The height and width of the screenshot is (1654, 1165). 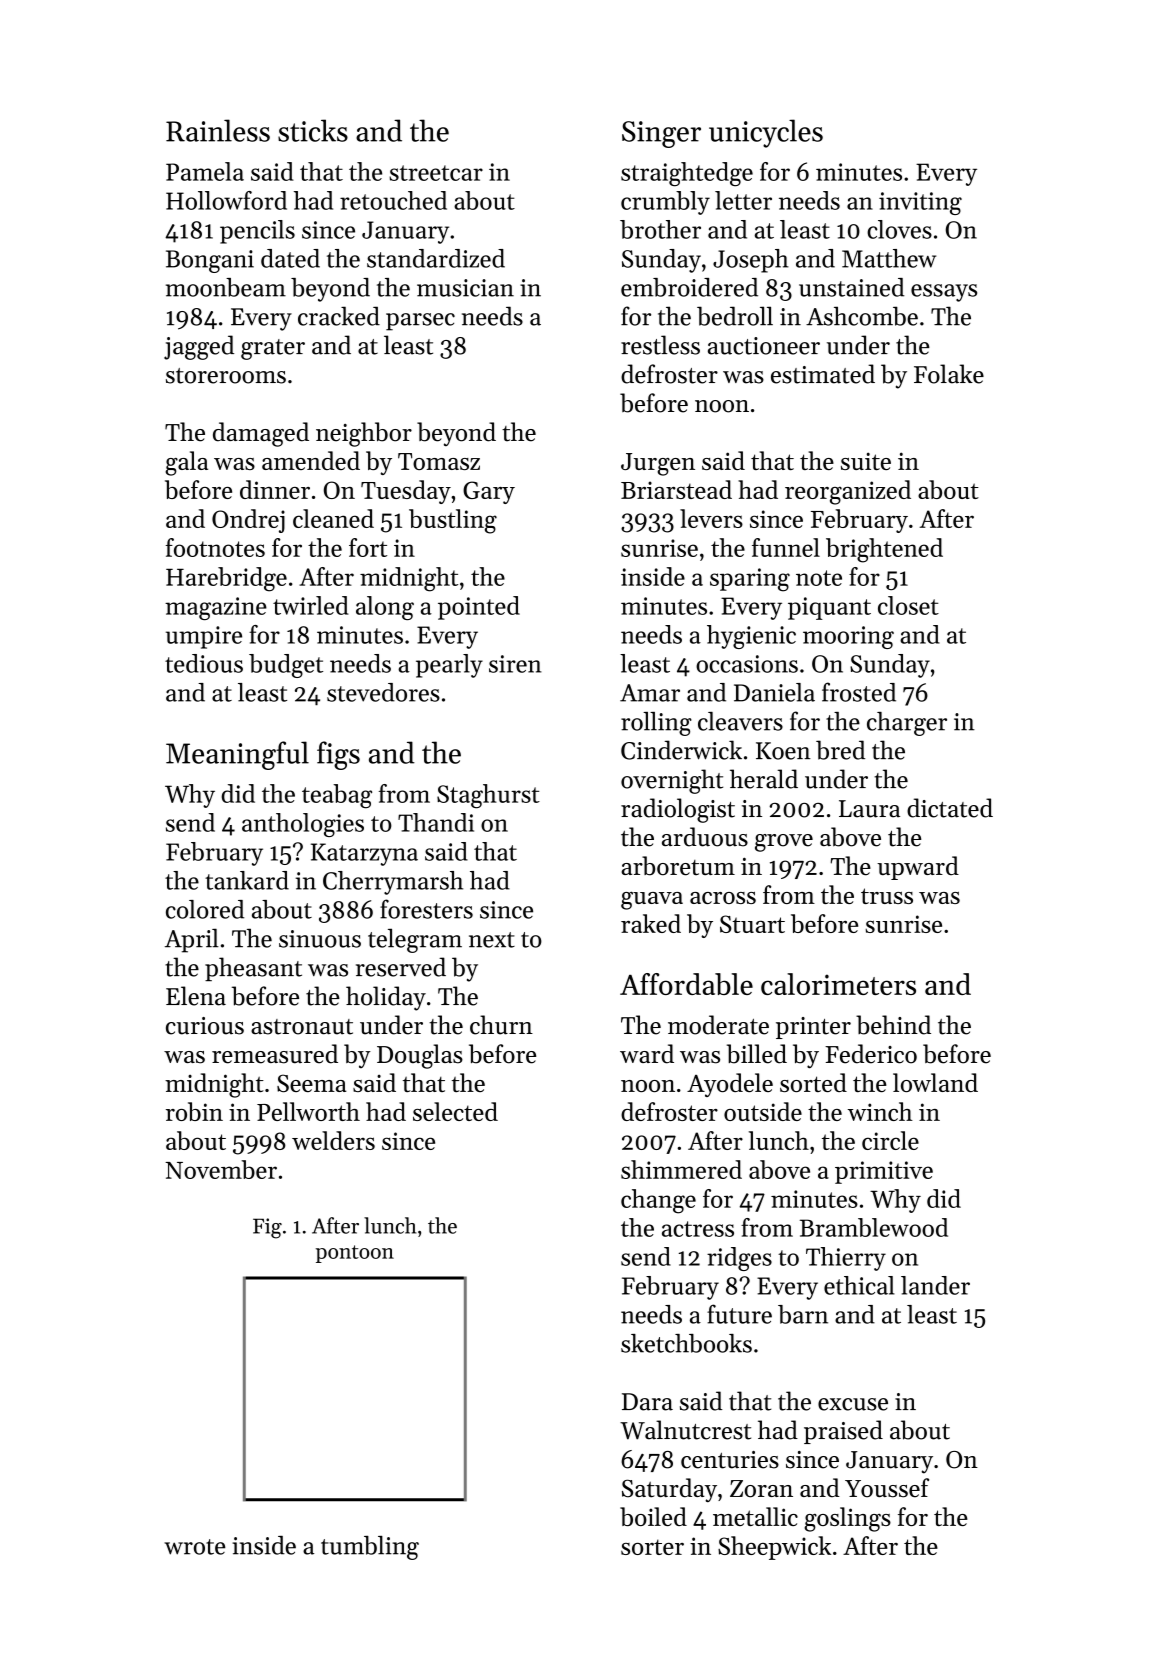 I want to click on dated, so click(x=290, y=258).
